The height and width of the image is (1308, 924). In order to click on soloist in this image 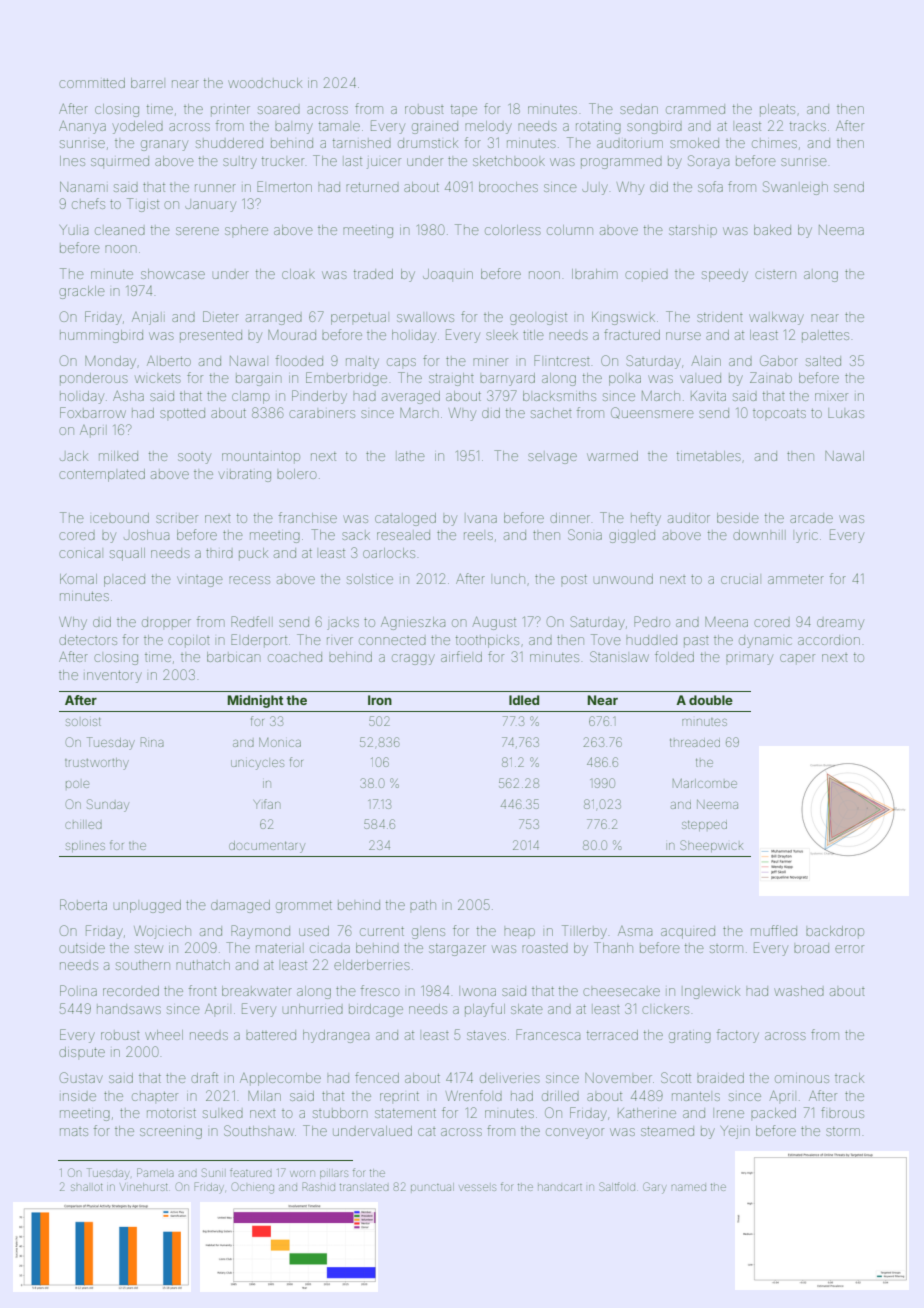, I will do `click(83, 721)`.
